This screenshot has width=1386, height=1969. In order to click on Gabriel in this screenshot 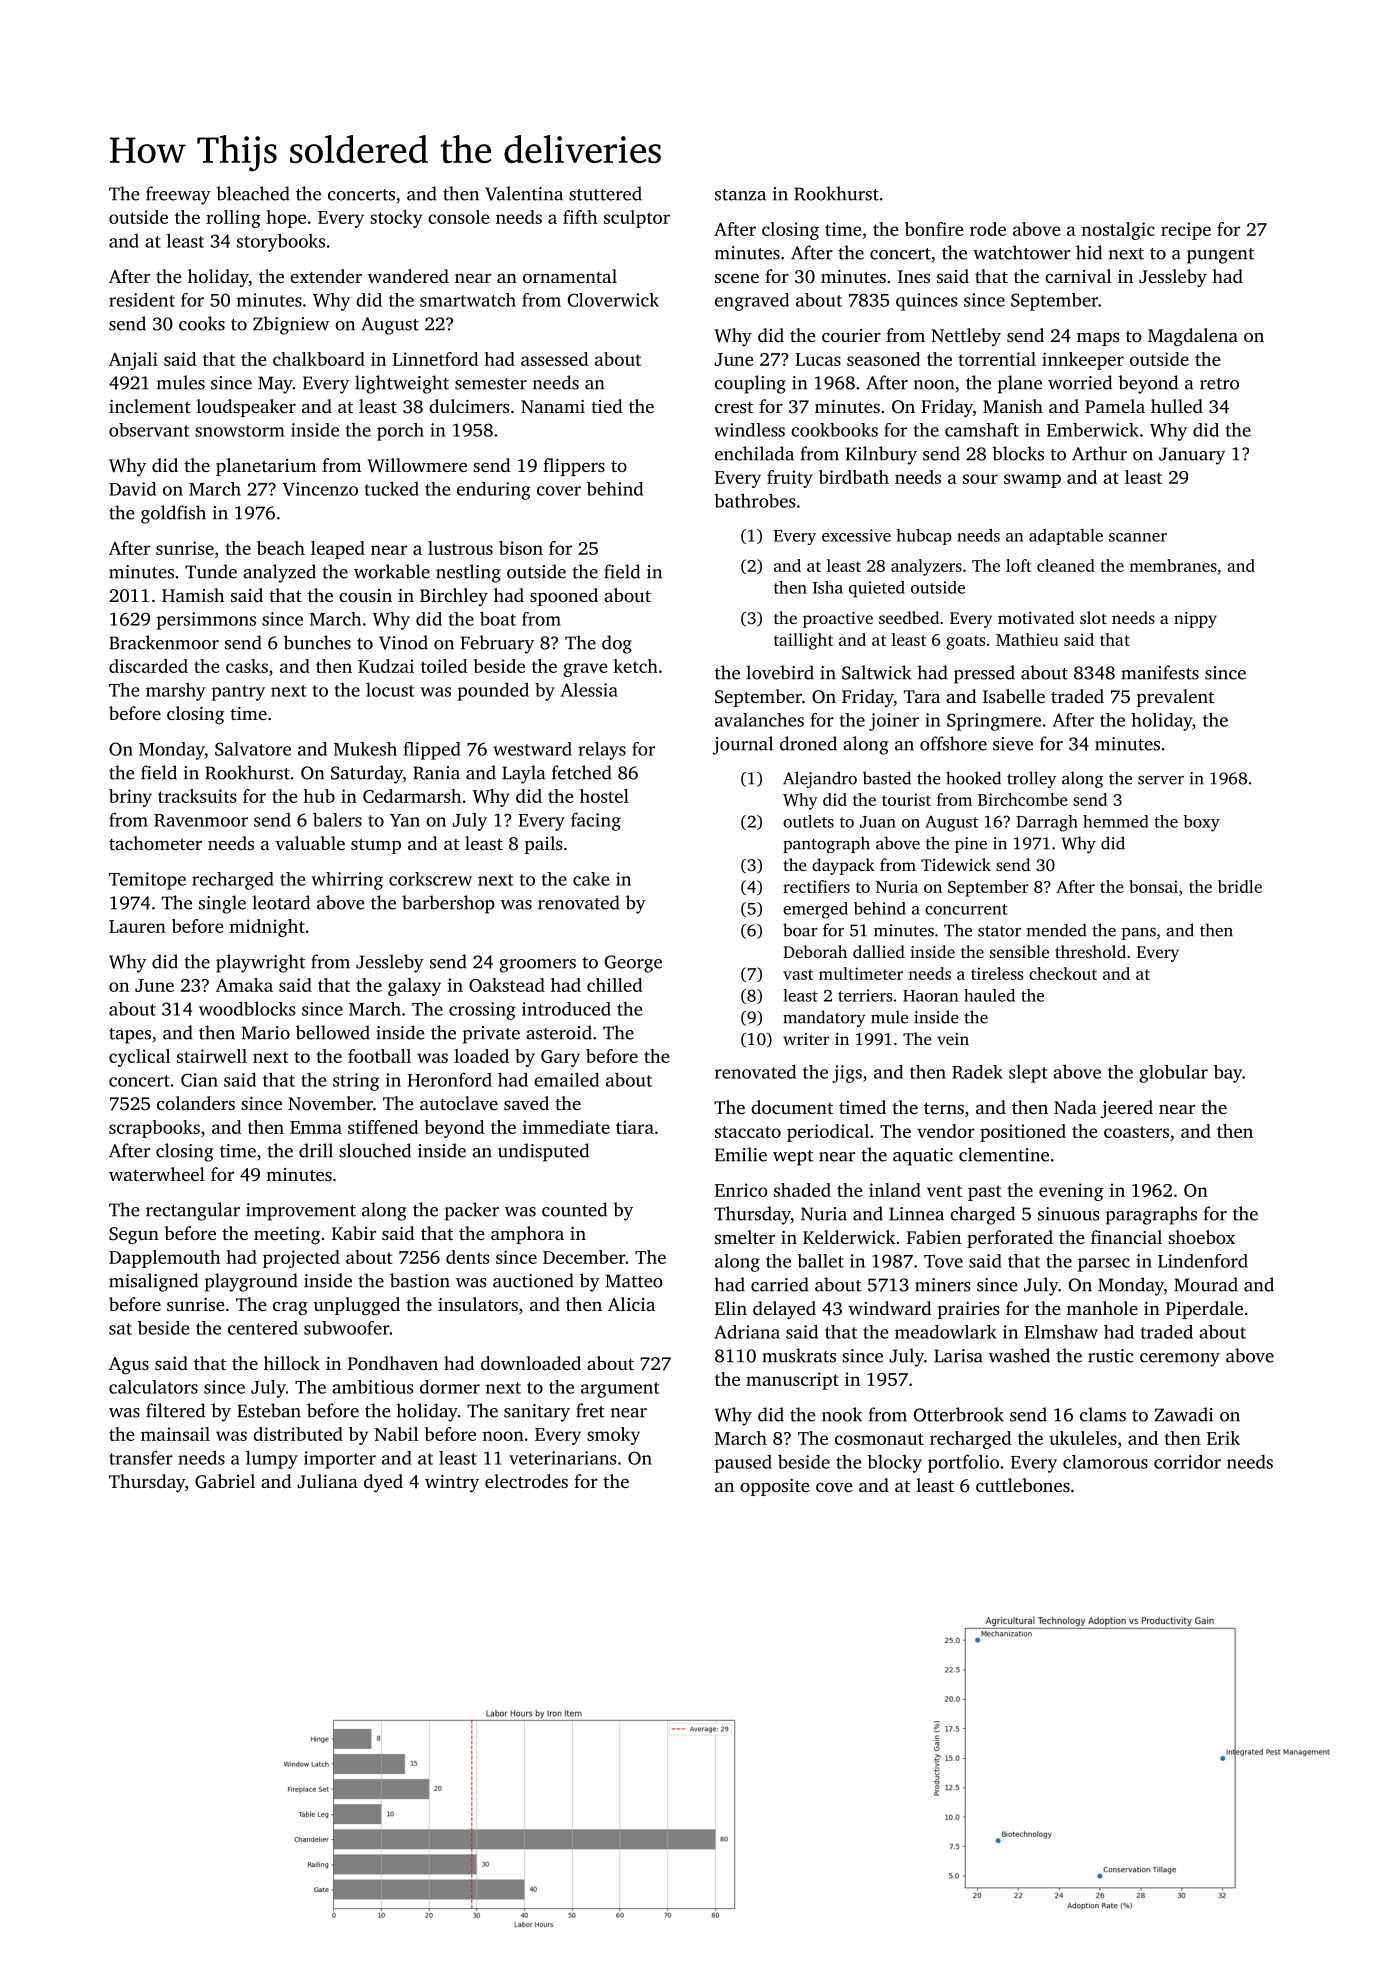, I will do `click(225, 1481)`.
